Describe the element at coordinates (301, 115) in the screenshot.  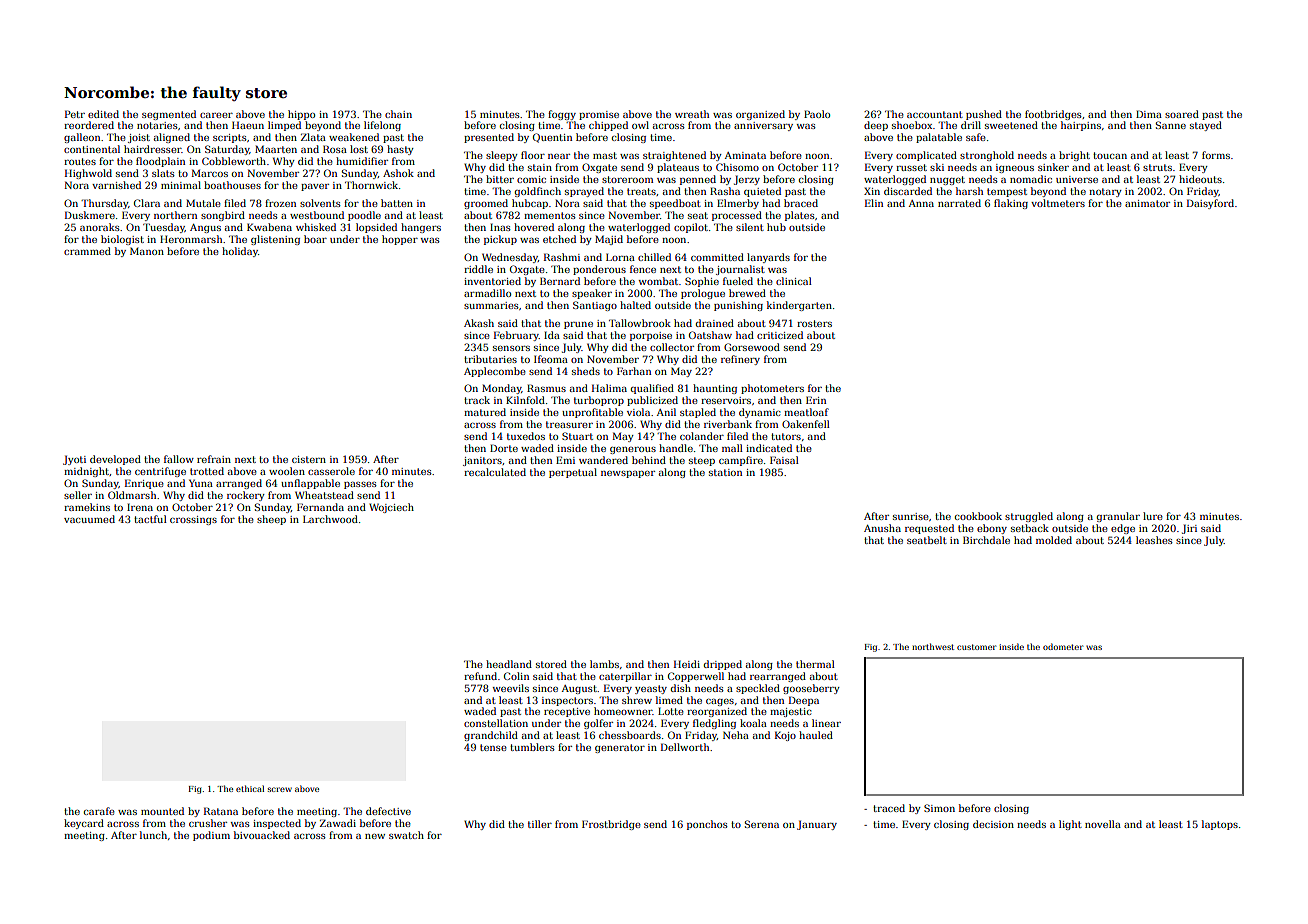
I see `hippo` at that location.
